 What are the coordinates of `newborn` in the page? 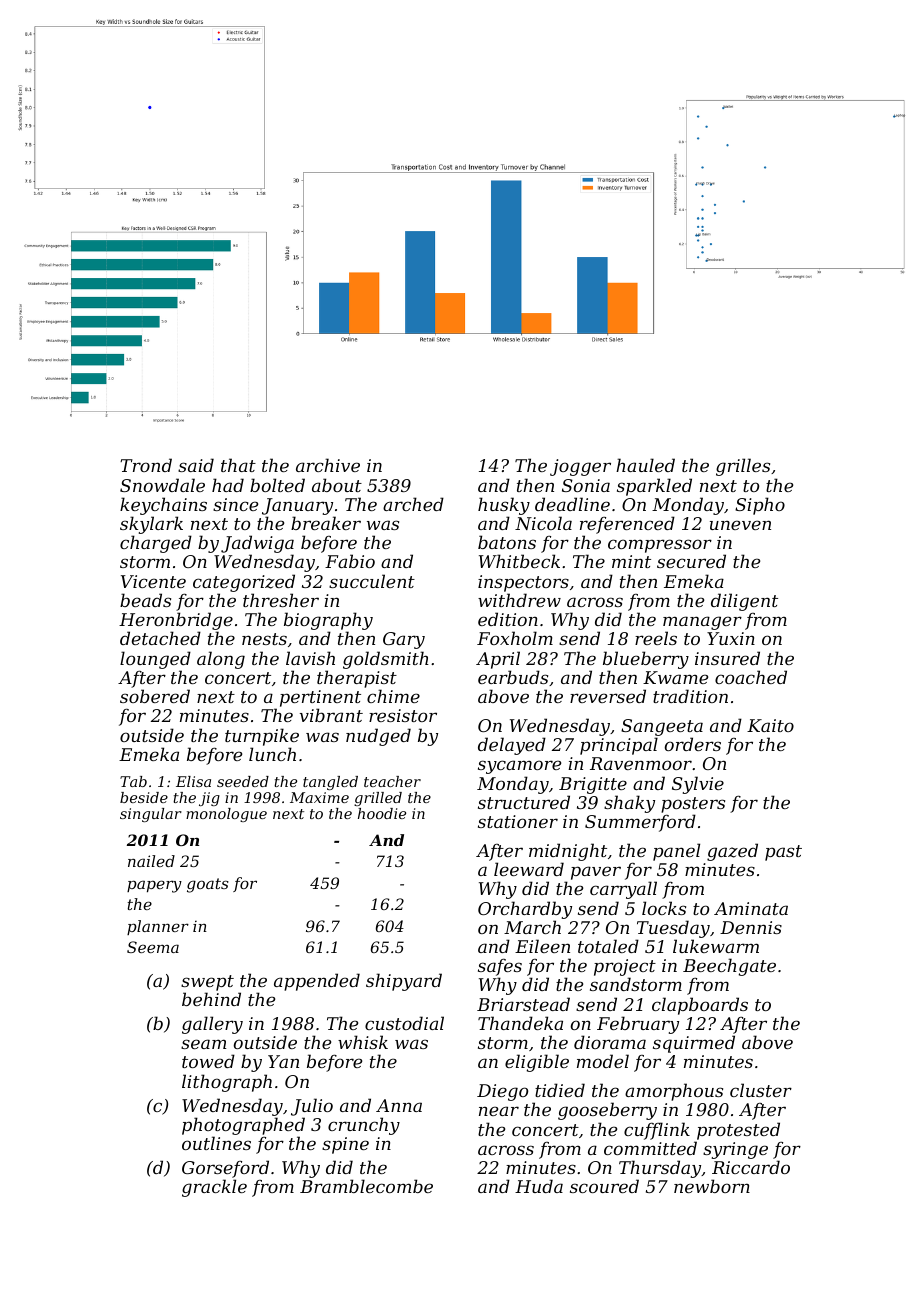 It's located at (712, 1186).
